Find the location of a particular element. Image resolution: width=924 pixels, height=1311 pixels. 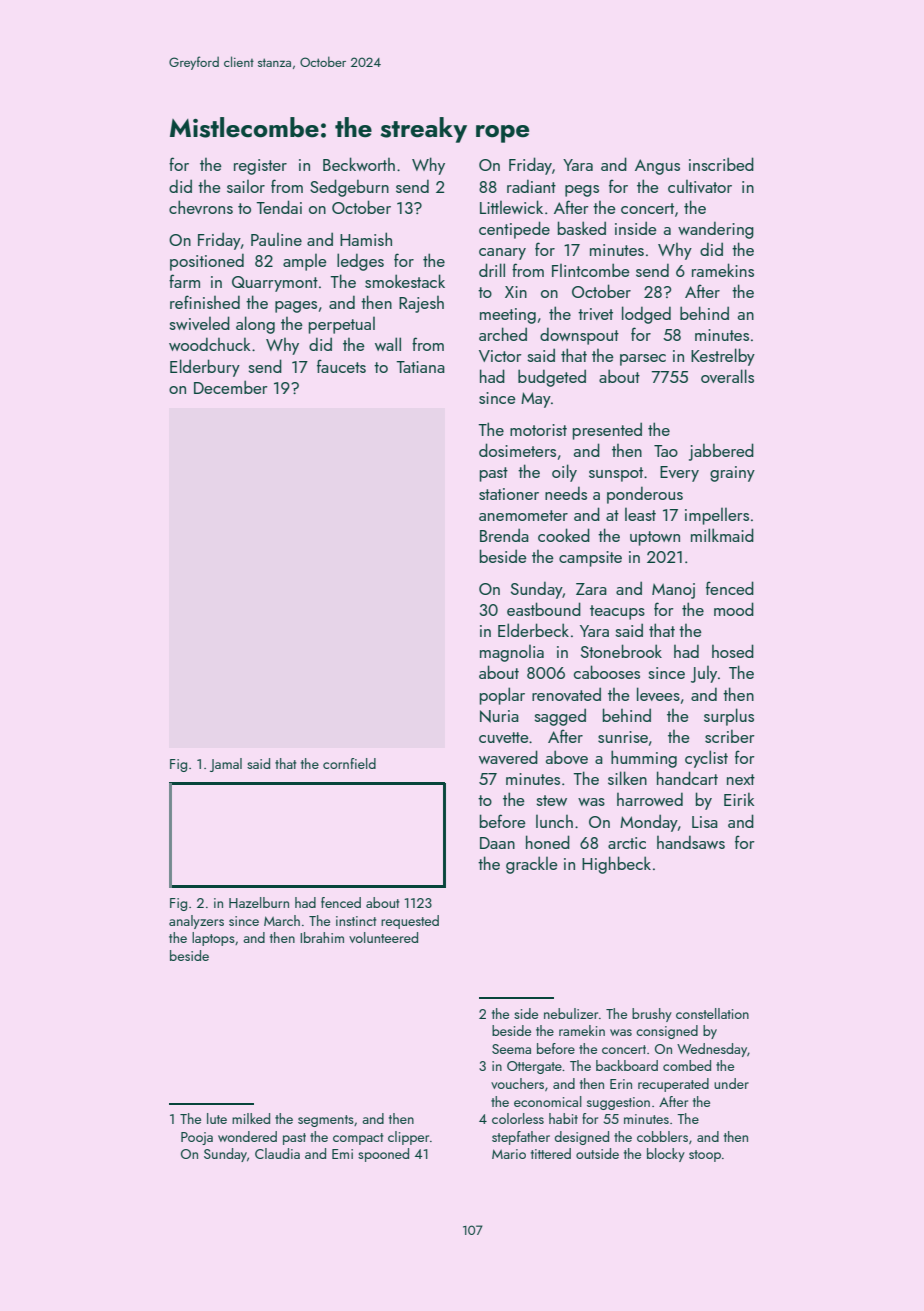

Eirik is located at coordinates (739, 799).
